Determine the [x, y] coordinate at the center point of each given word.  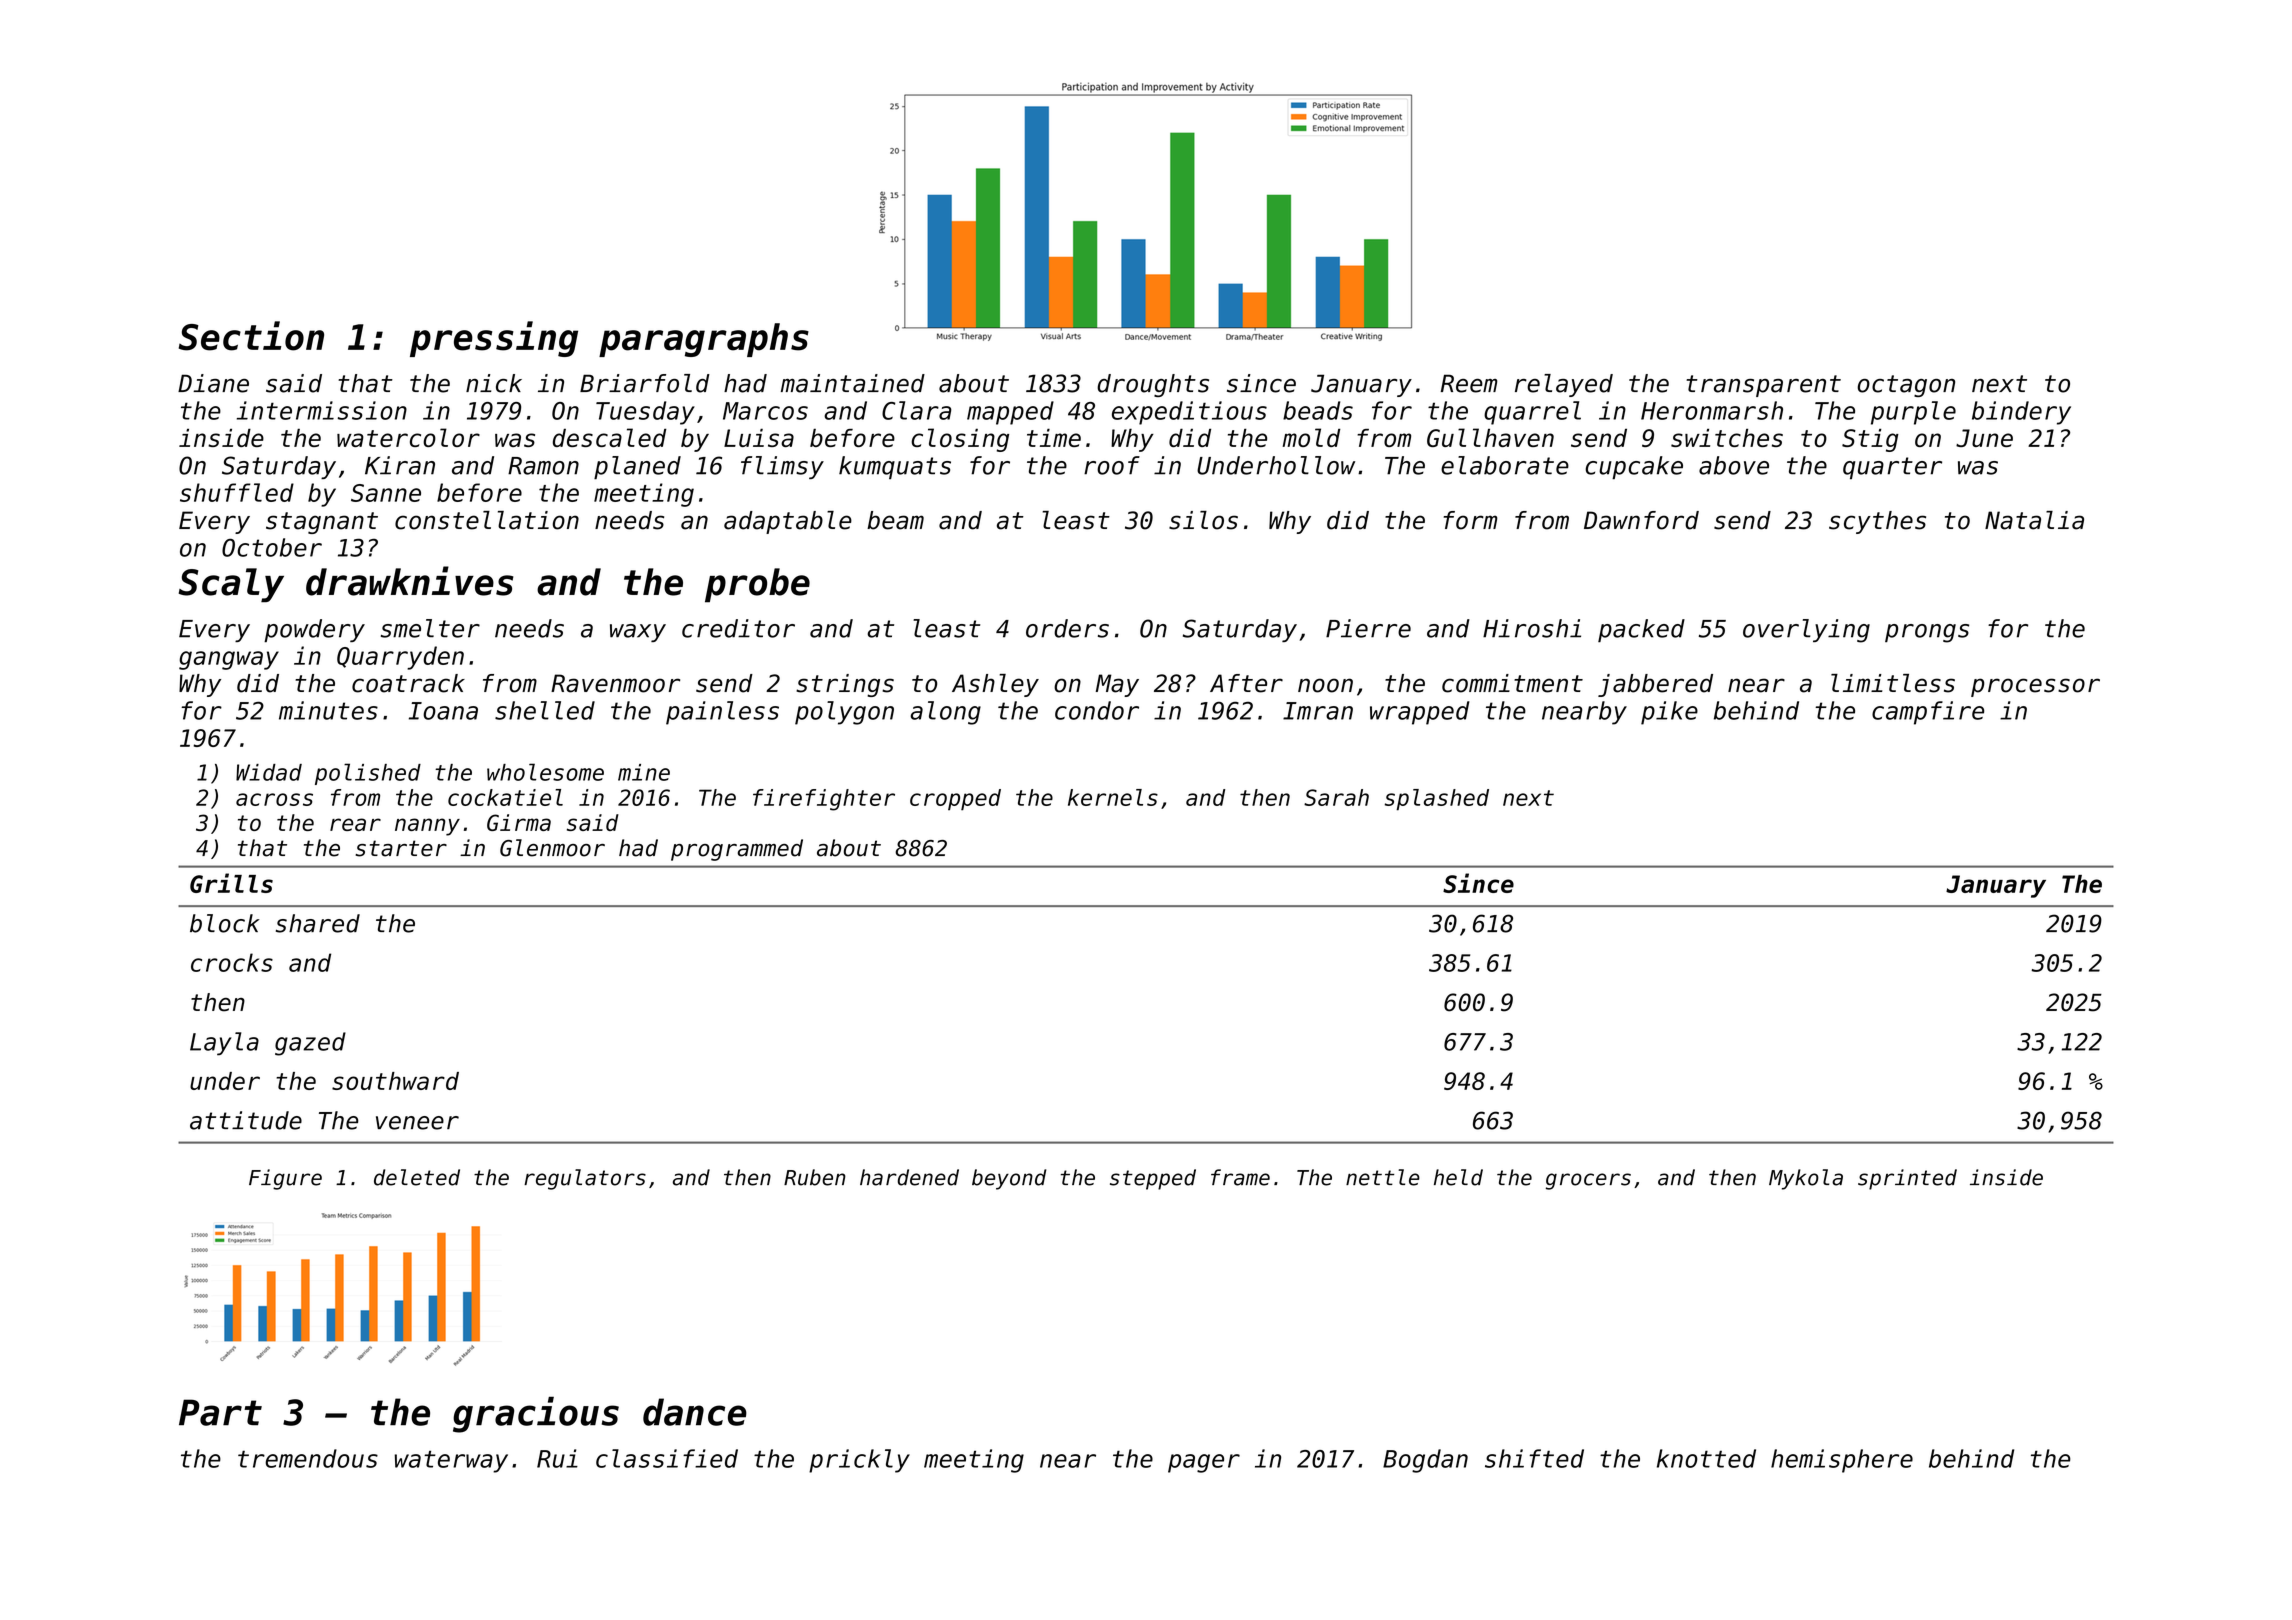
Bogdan [1425, 1461]
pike [1669, 713]
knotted [1706, 1458]
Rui [557, 1458]
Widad [269, 772]
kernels [1113, 797]
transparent [1763, 386]
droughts [1153, 385]
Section [251, 336]
